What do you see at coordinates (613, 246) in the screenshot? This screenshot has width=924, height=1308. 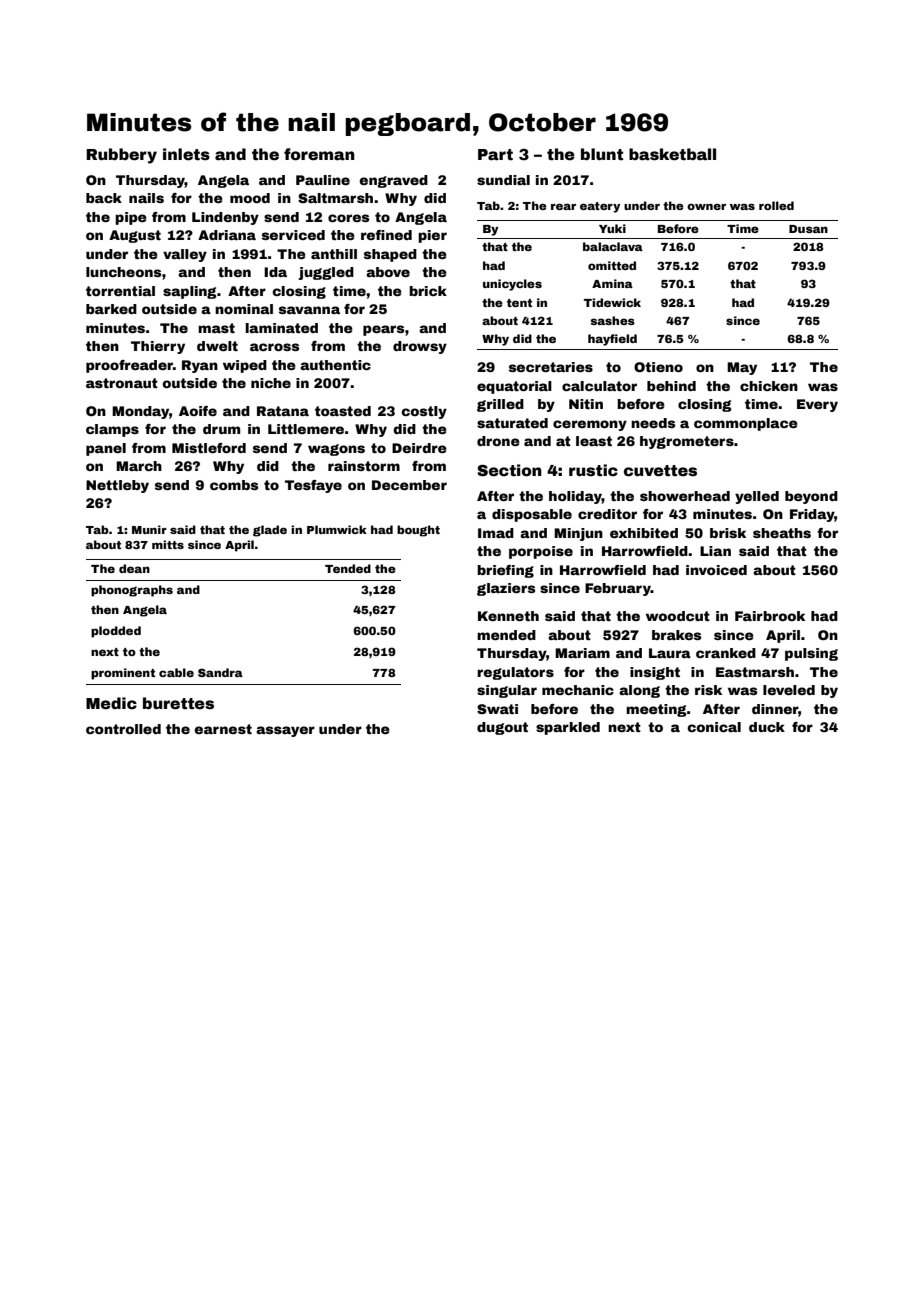 I see `balaclava` at bounding box center [613, 246].
